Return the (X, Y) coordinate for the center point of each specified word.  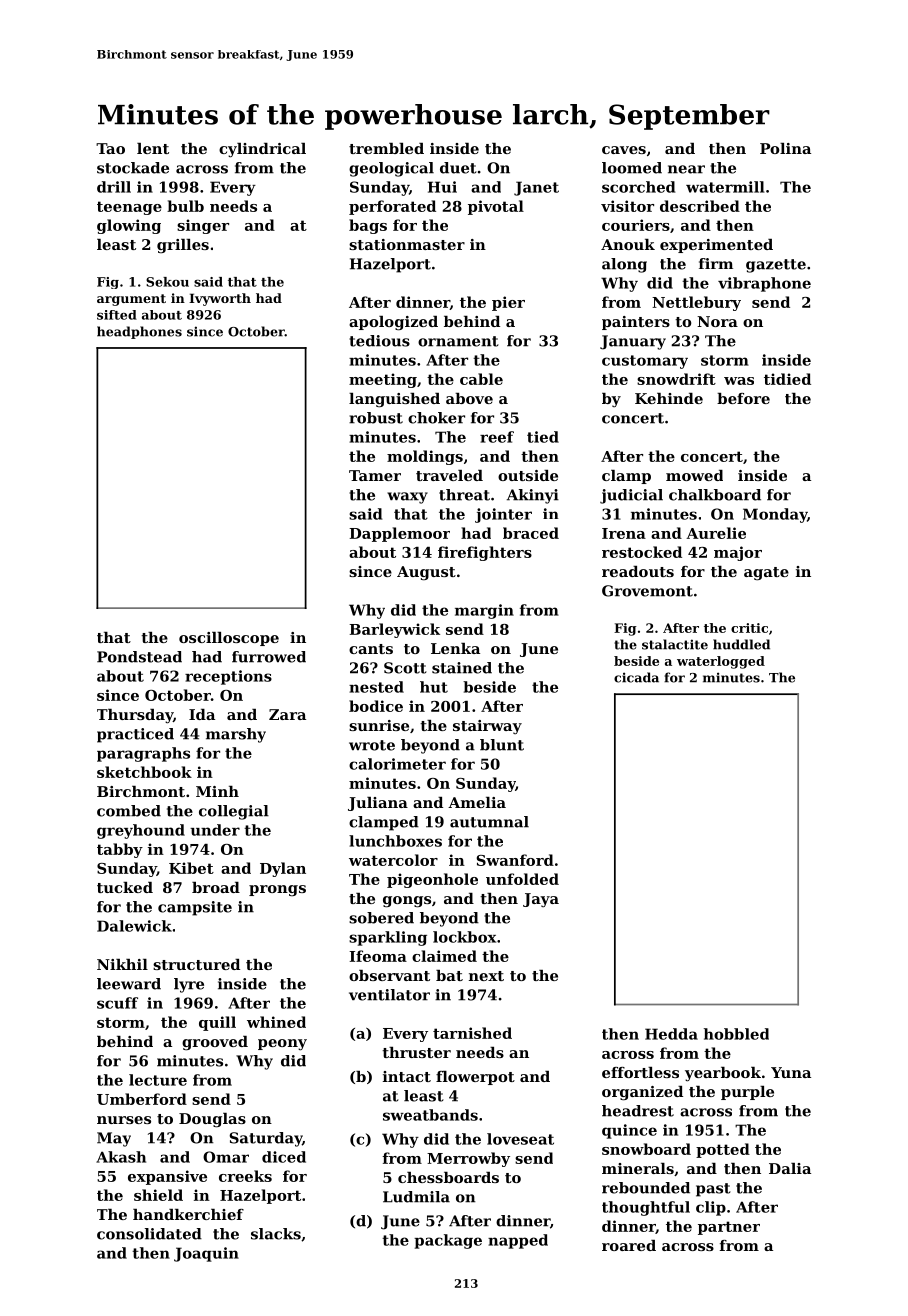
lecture (158, 1080)
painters (636, 323)
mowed (694, 475)
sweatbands (430, 1115)
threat (464, 495)
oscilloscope (229, 639)
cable (481, 379)
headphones (139, 332)
